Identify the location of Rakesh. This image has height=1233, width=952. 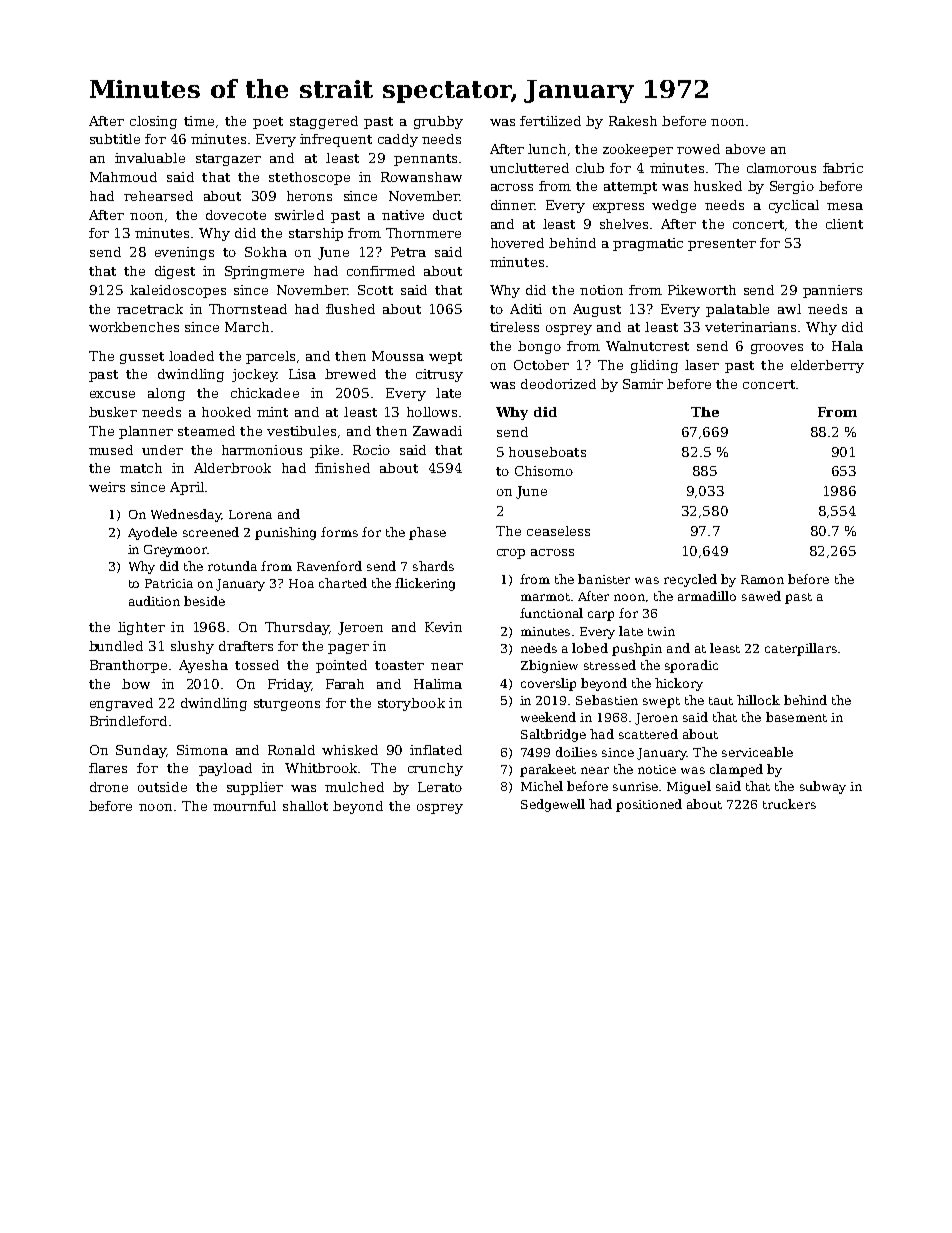
(633, 121).
